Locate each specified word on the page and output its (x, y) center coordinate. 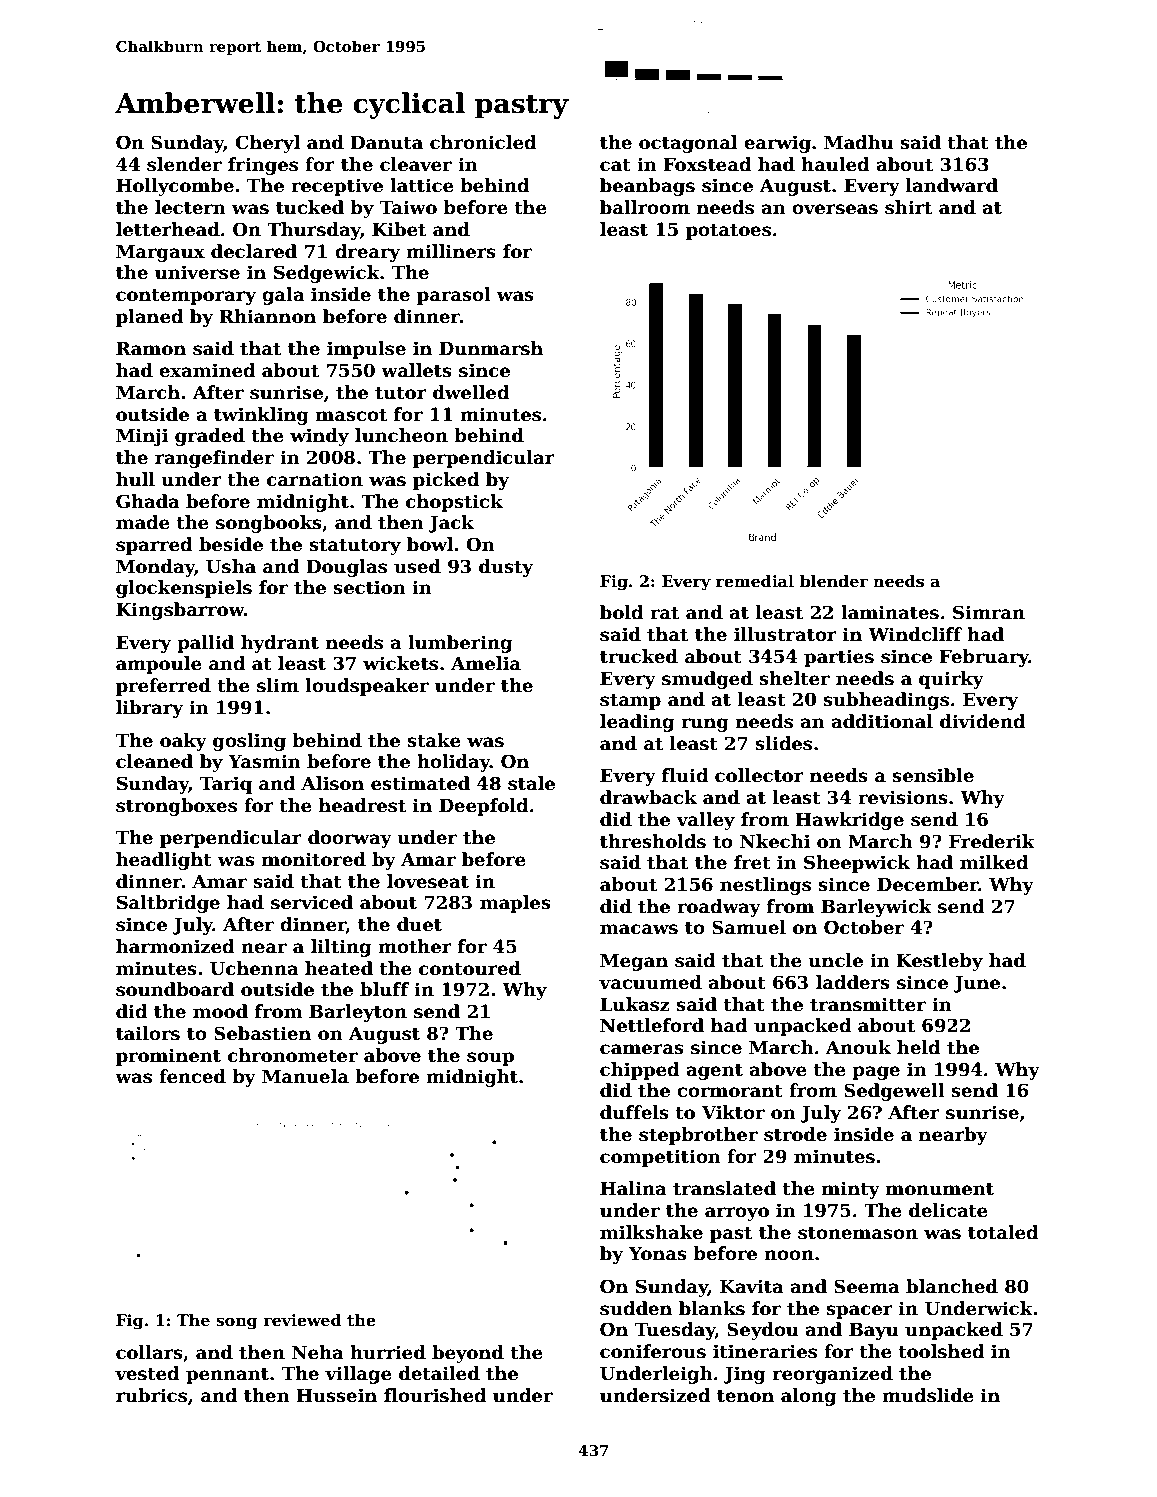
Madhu (858, 142)
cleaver (416, 164)
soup (490, 1059)
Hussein (336, 1395)
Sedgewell (894, 1092)
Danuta (386, 143)
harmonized (175, 946)
